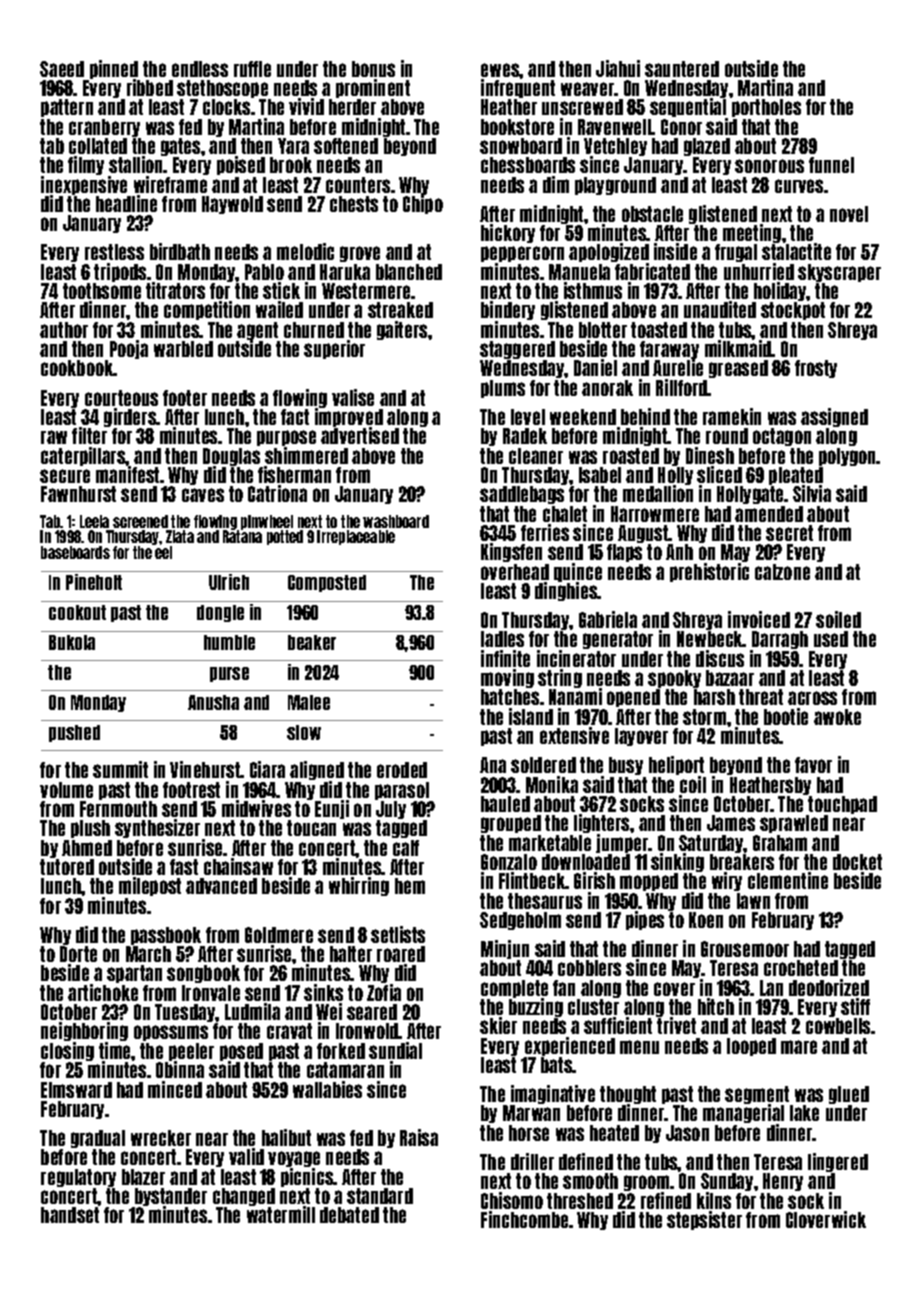 The image size is (924, 1308). What do you see at coordinates (349, 1215) in the screenshot?
I see `debated` at bounding box center [349, 1215].
